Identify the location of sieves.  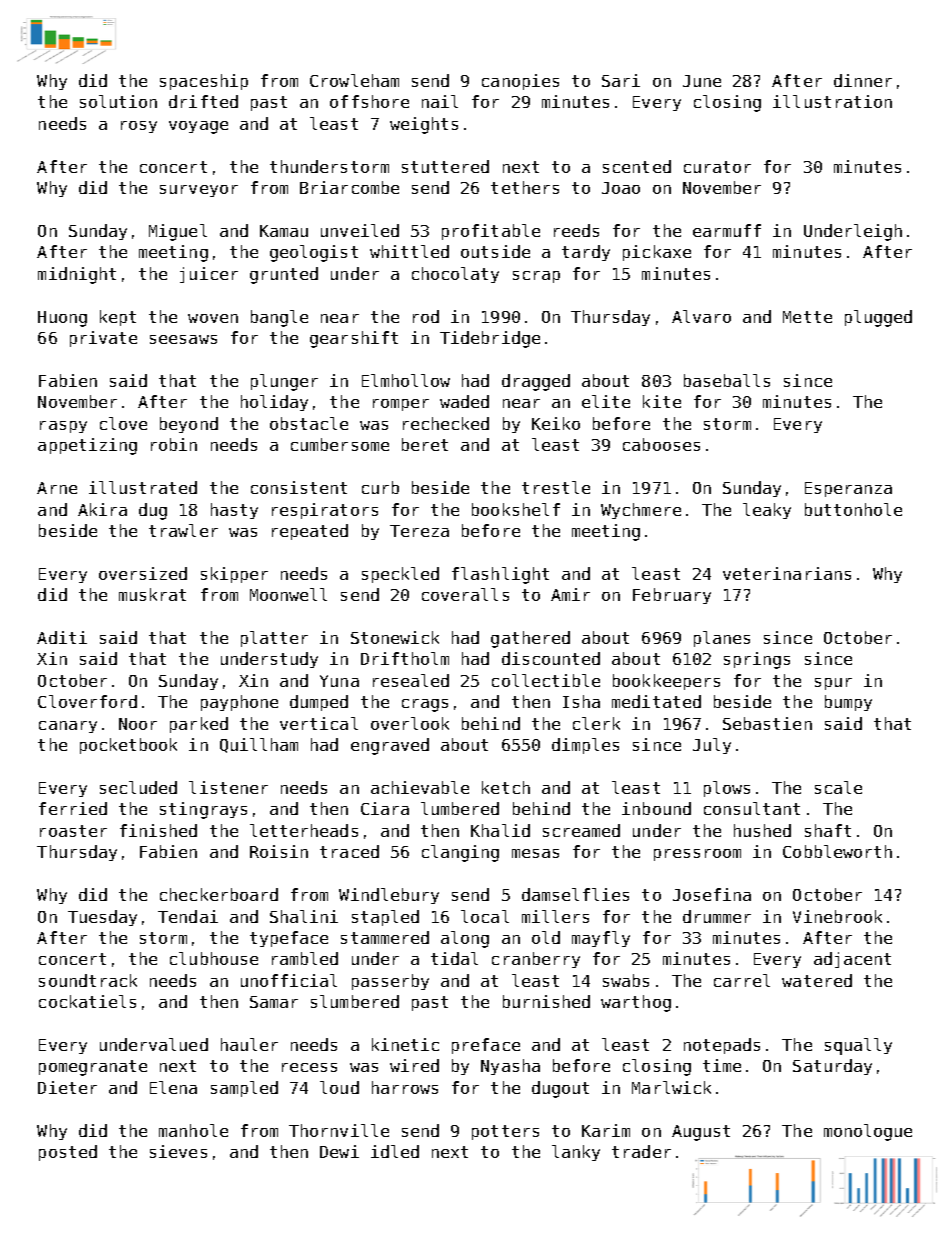
(178, 1151).
